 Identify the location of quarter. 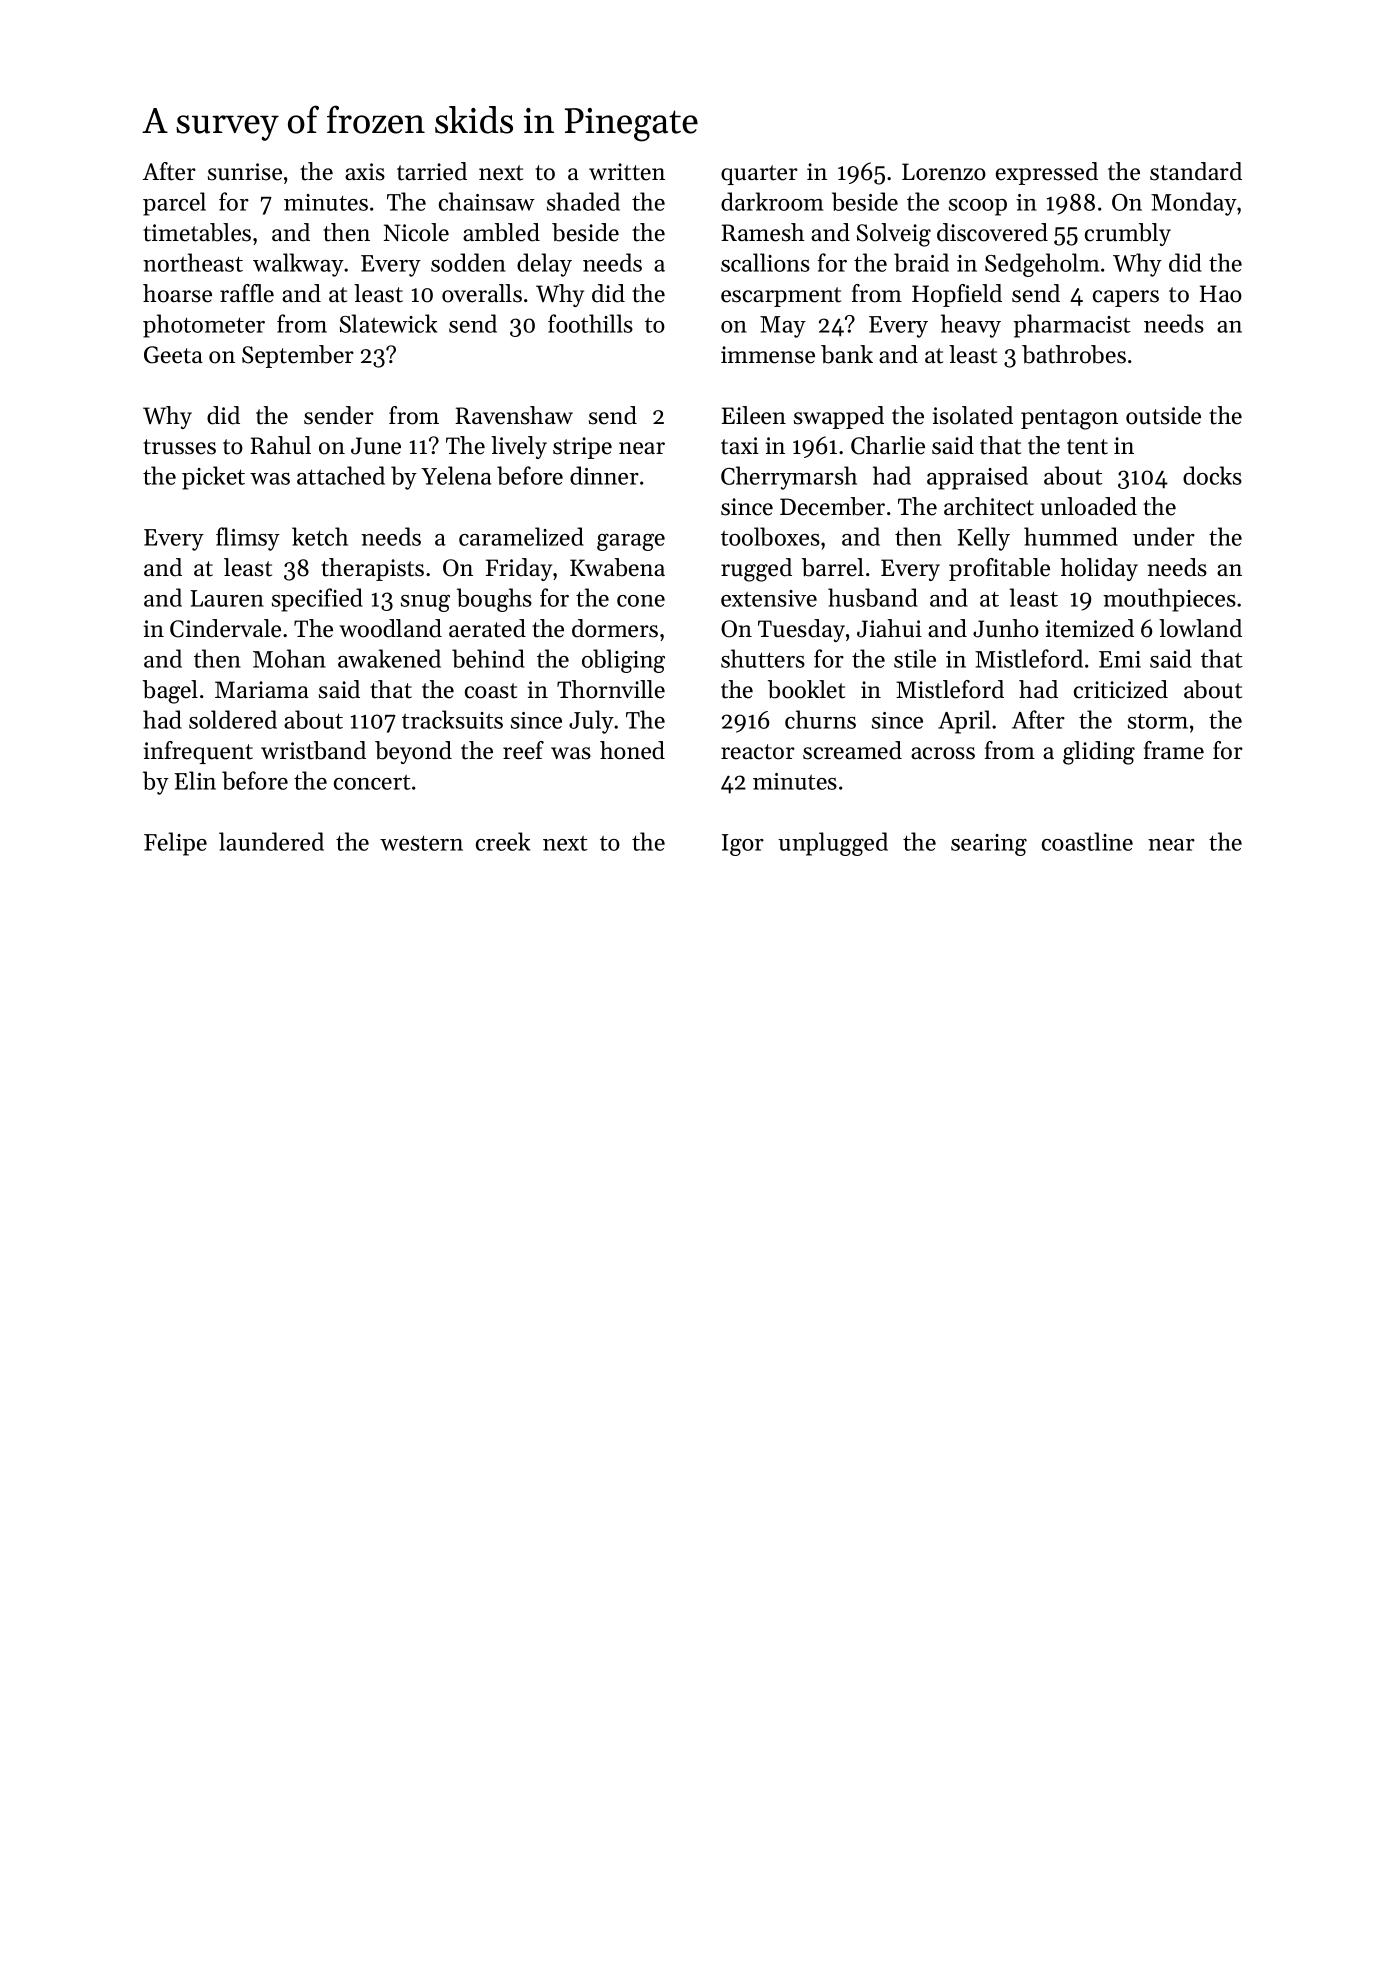
(759, 175).
